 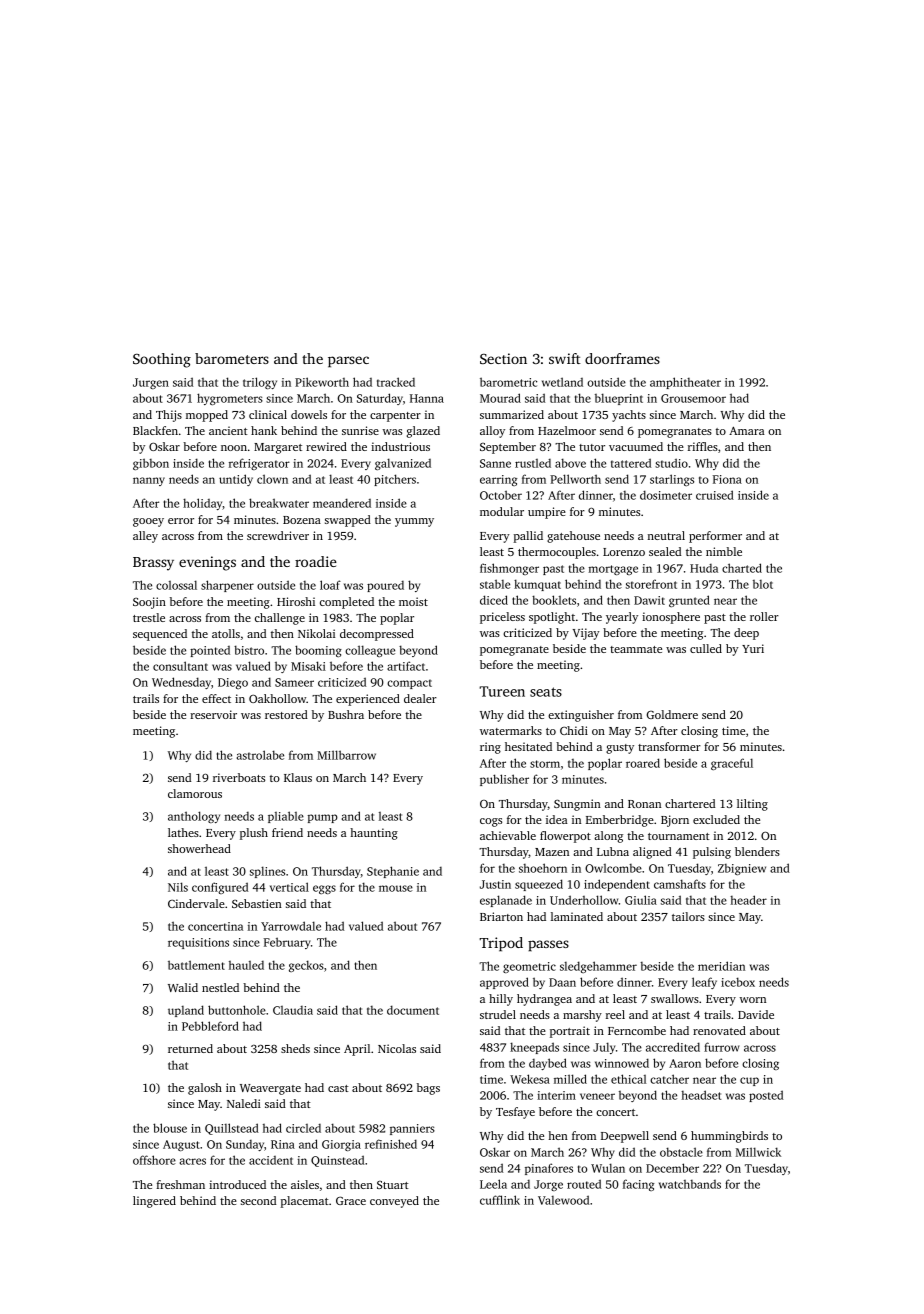 I want to click on Yarrowdale, so click(x=291, y=926).
